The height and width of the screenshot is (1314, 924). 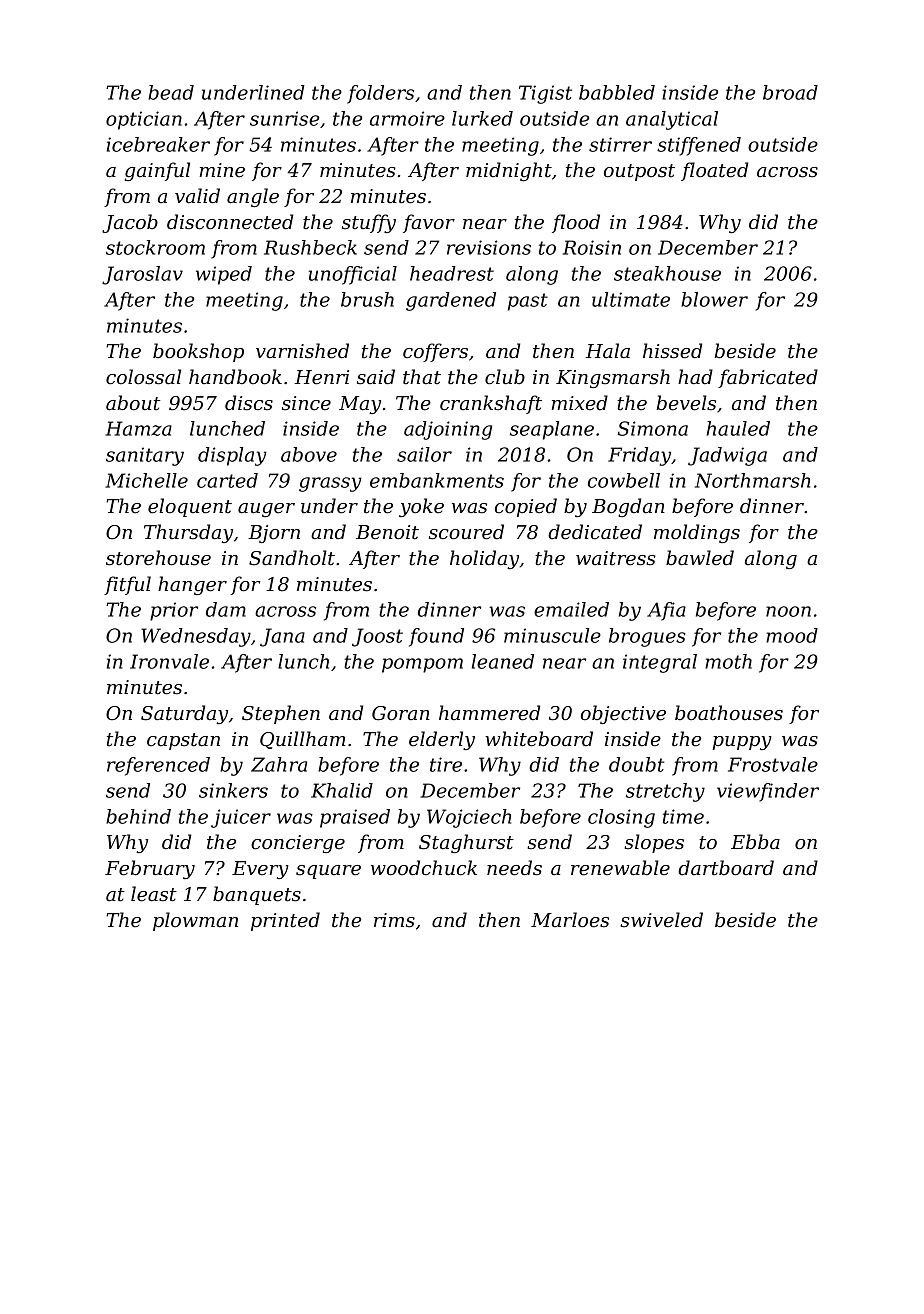 What do you see at coordinates (133, 403) in the screenshot?
I see `about` at bounding box center [133, 403].
